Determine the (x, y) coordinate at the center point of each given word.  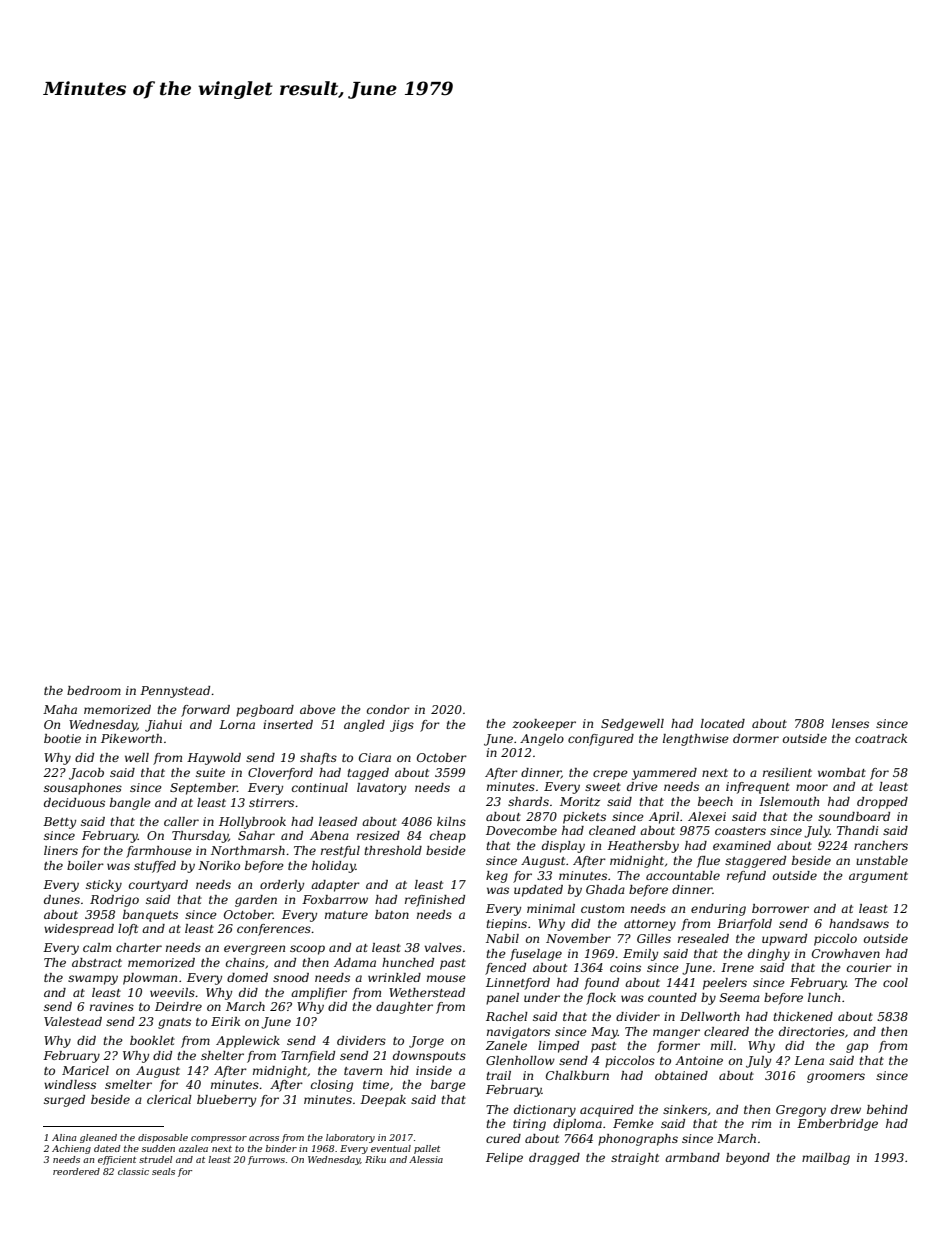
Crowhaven (846, 953)
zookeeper (544, 725)
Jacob (86, 774)
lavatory (381, 789)
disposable (163, 1138)
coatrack (881, 738)
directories (812, 1031)
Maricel (85, 1070)
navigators (518, 1033)
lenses (850, 723)
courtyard (158, 886)
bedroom (94, 690)
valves (443, 947)
